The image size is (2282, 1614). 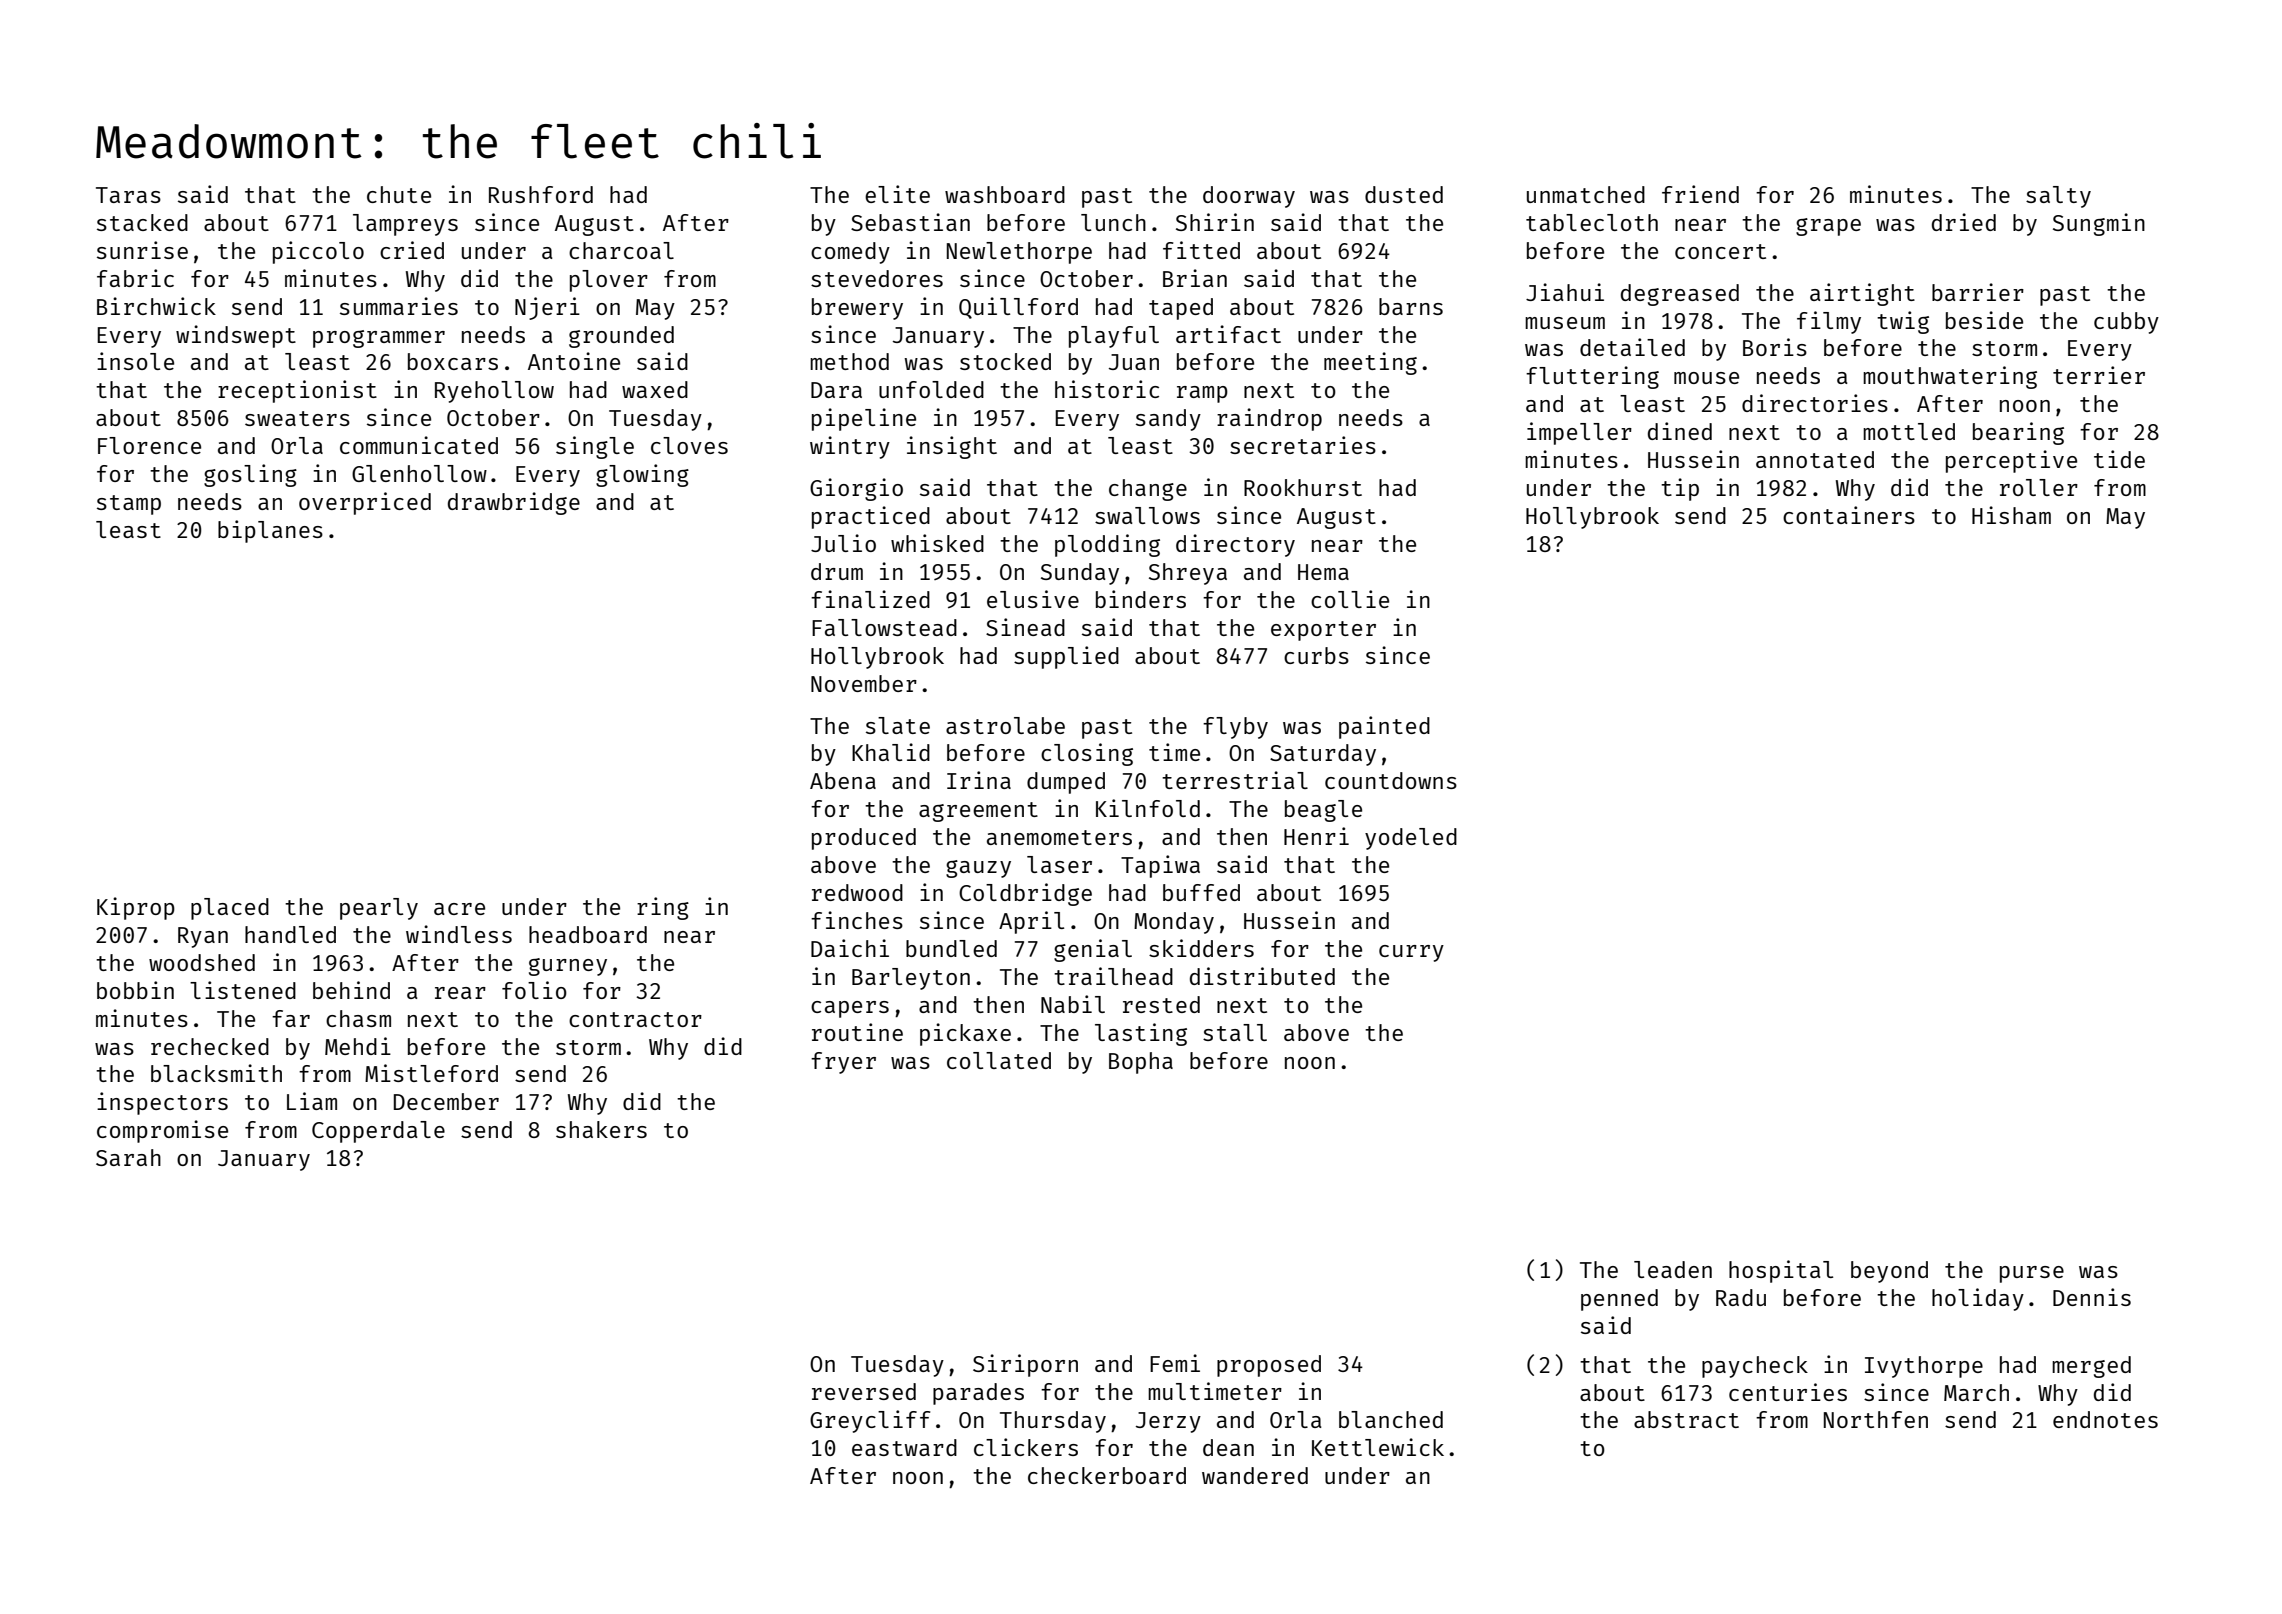 What do you see at coordinates (884, 627) in the image?
I see `Fallowstead` at bounding box center [884, 627].
